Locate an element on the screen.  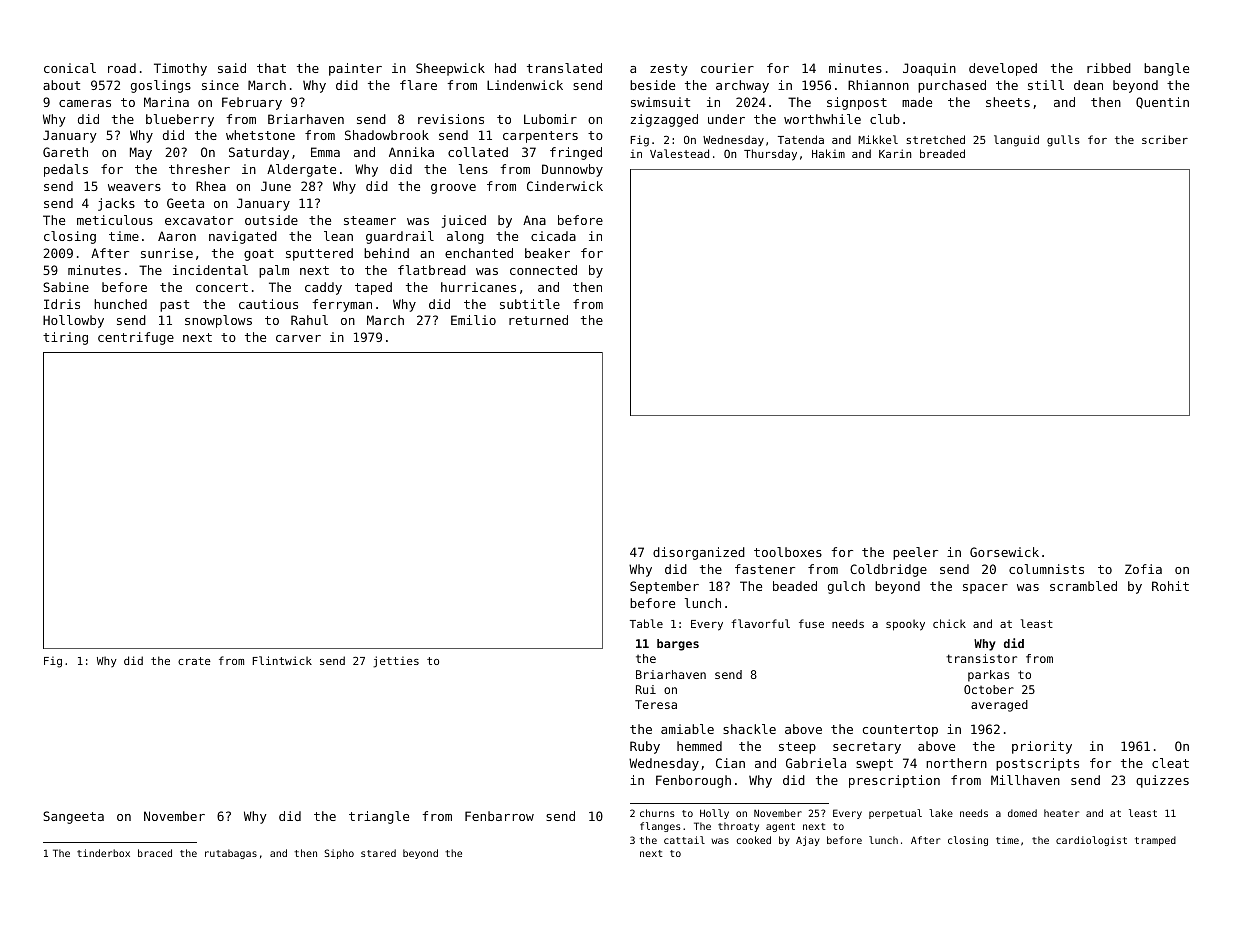
Ajay is located at coordinates (808, 841).
